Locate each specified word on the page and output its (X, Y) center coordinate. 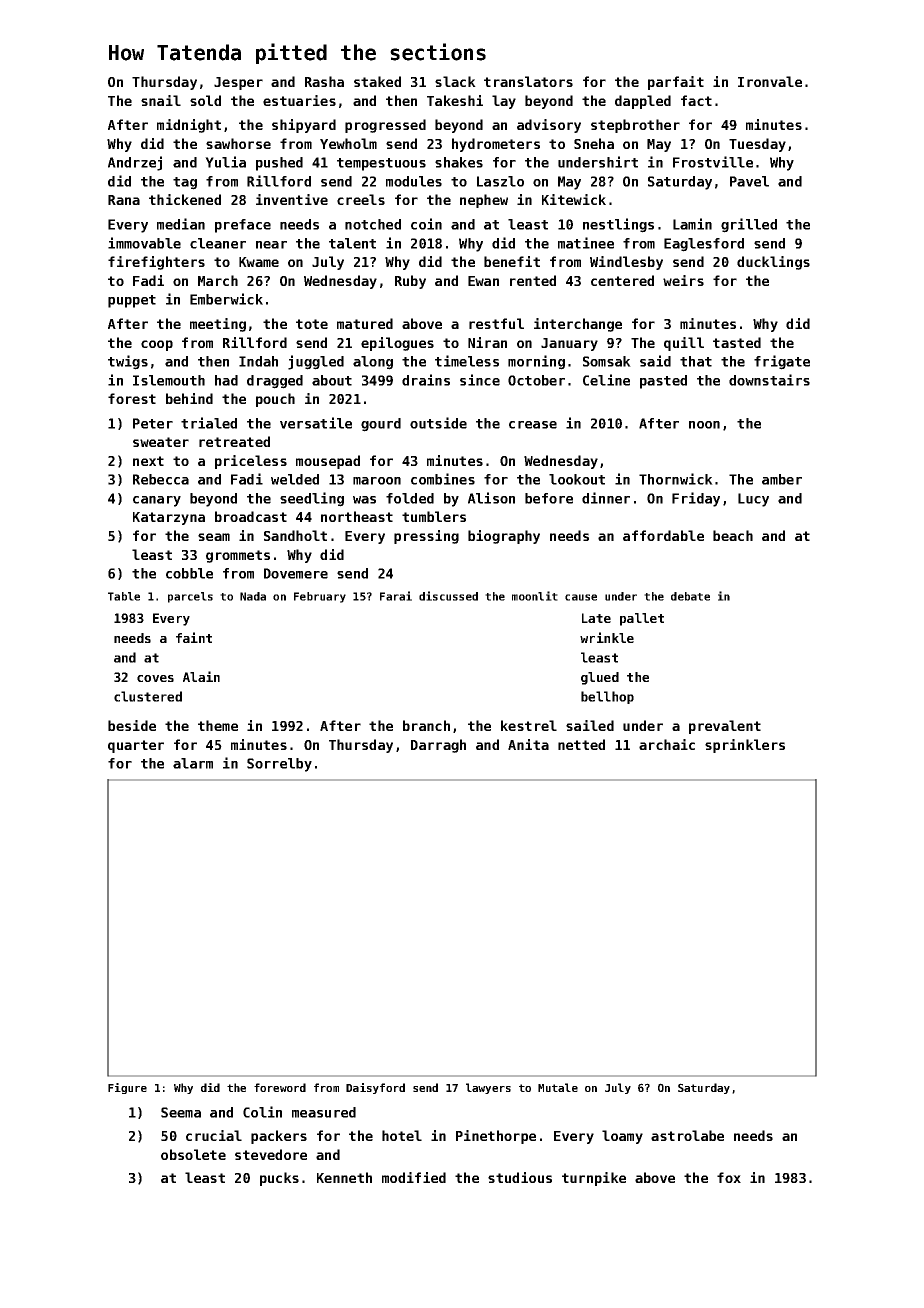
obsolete (193, 1154)
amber (782, 479)
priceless (251, 462)
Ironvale (770, 81)
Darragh (438, 746)
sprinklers (745, 746)
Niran (487, 342)
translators (528, 81)
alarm (193, 763)
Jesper (238, 83)
